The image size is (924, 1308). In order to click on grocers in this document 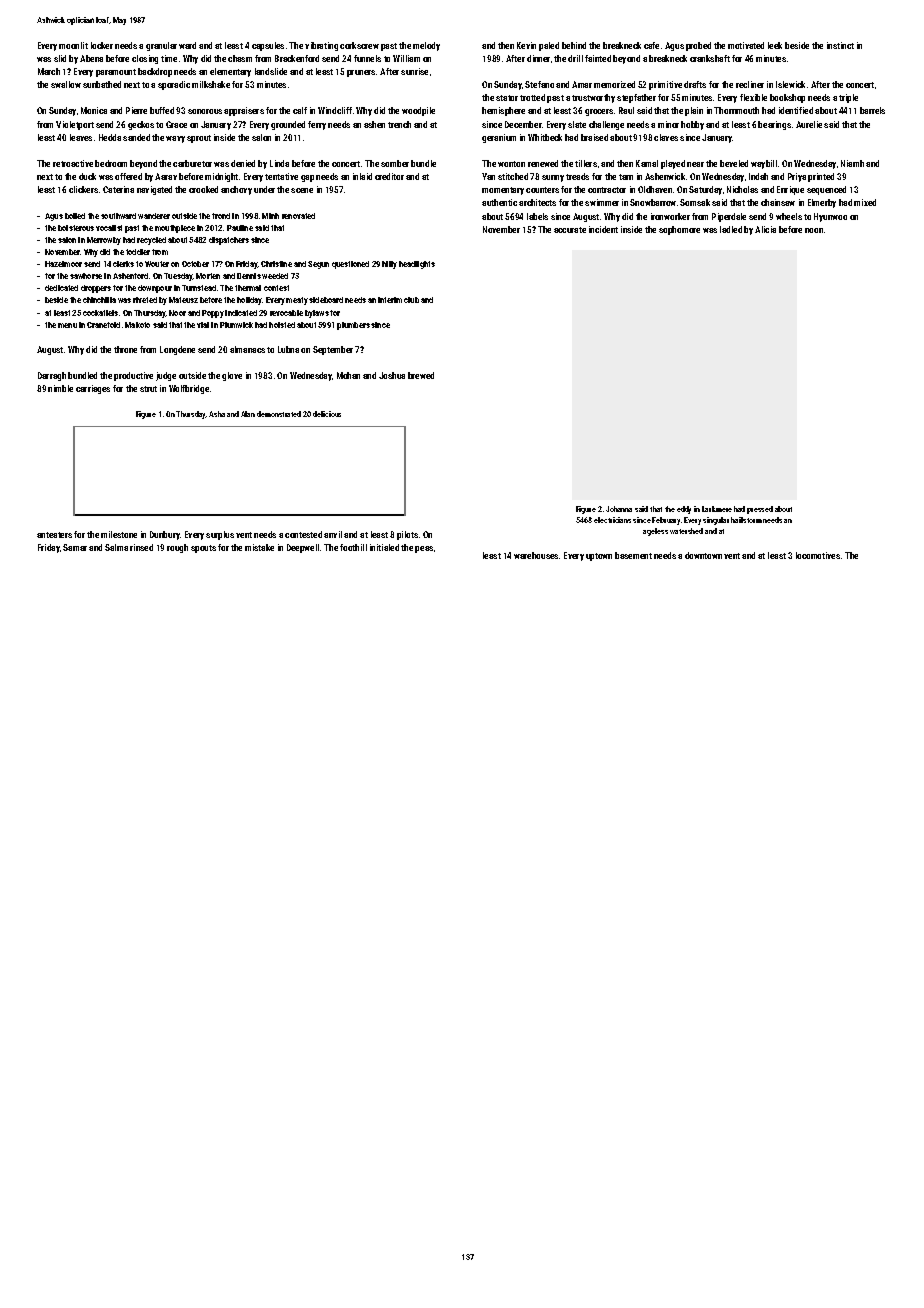, I will do `click(599, 112)`.
